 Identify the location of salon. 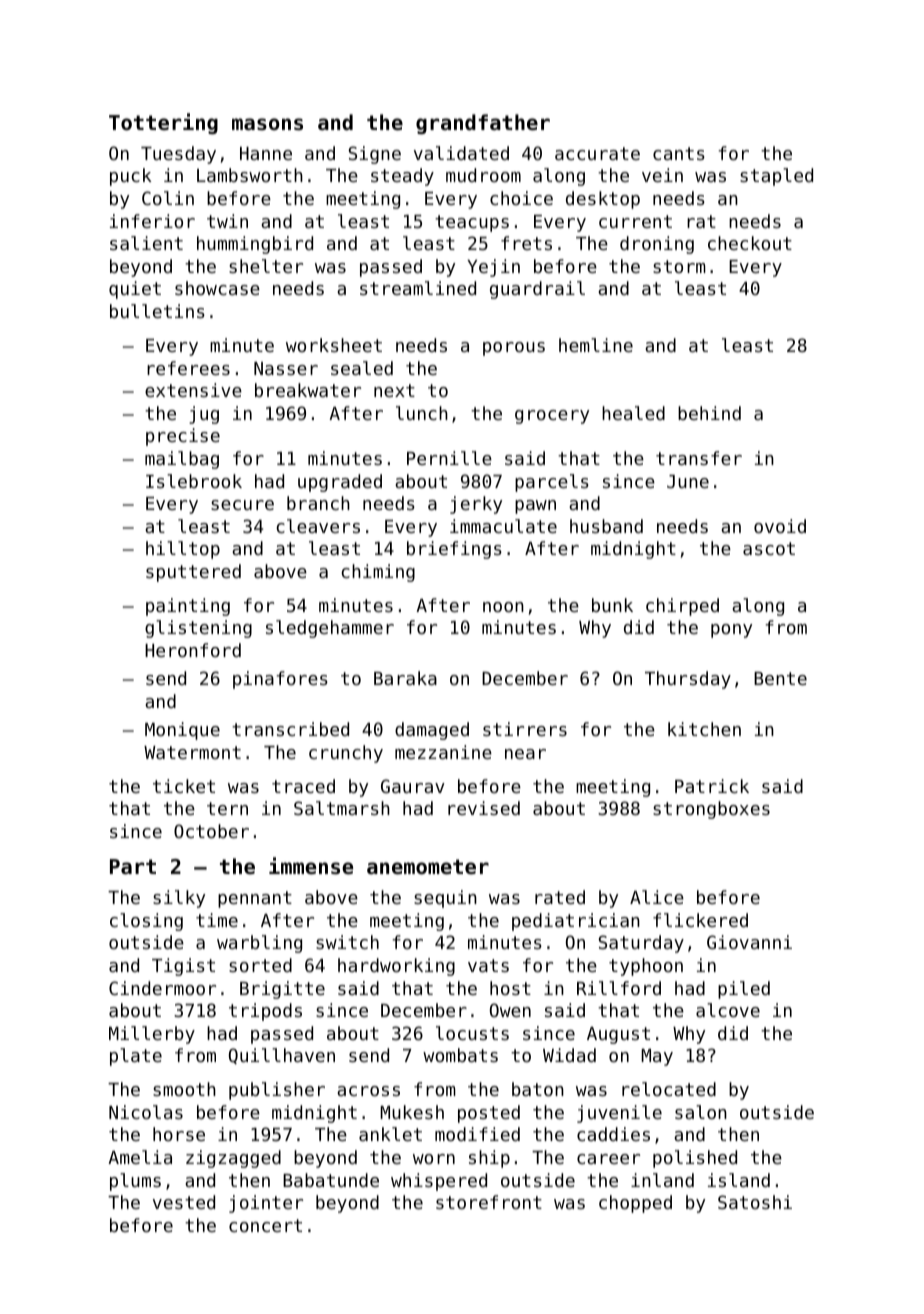
(701, 1112).
